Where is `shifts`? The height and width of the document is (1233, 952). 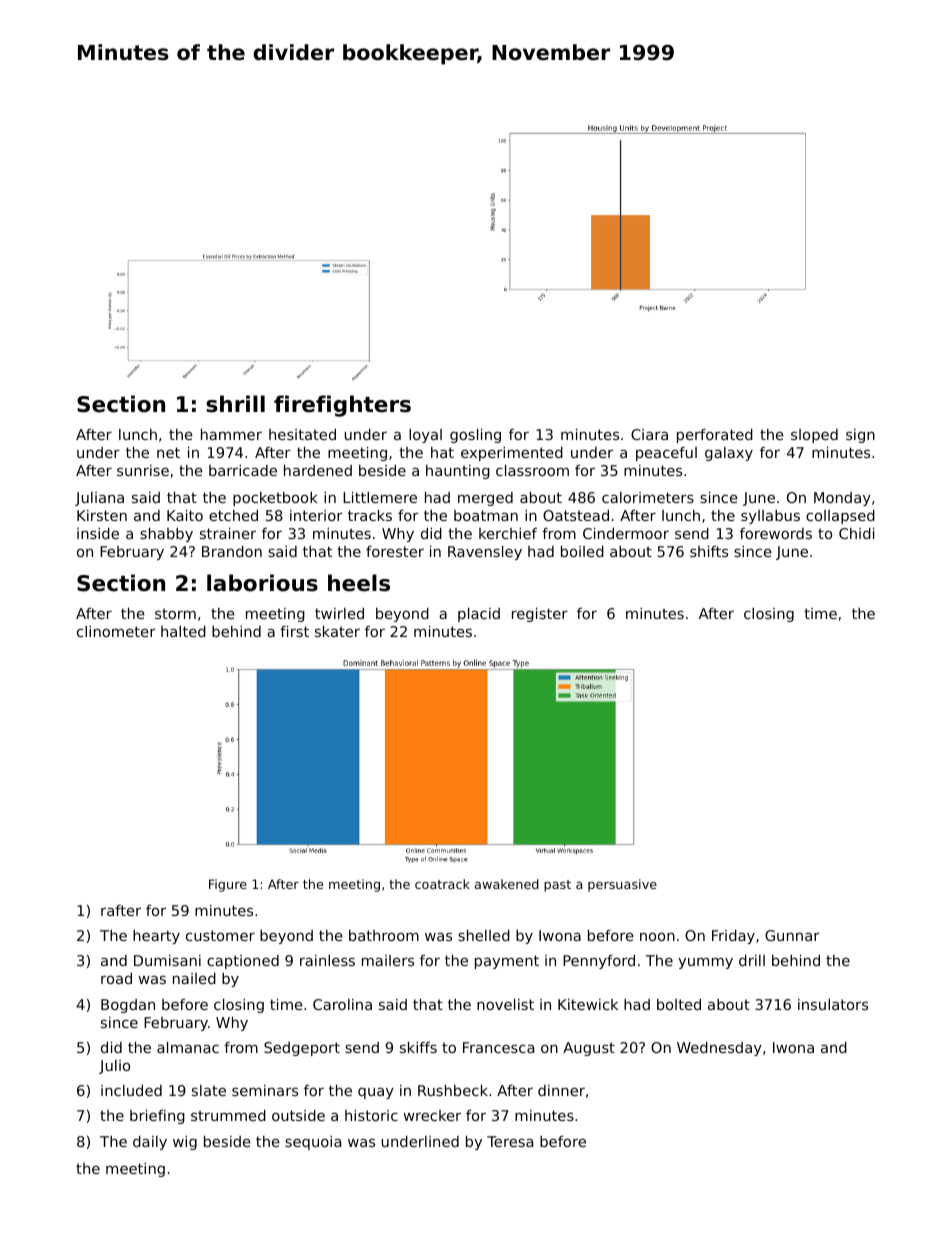 shifts is located at coordinates (709, 551).
